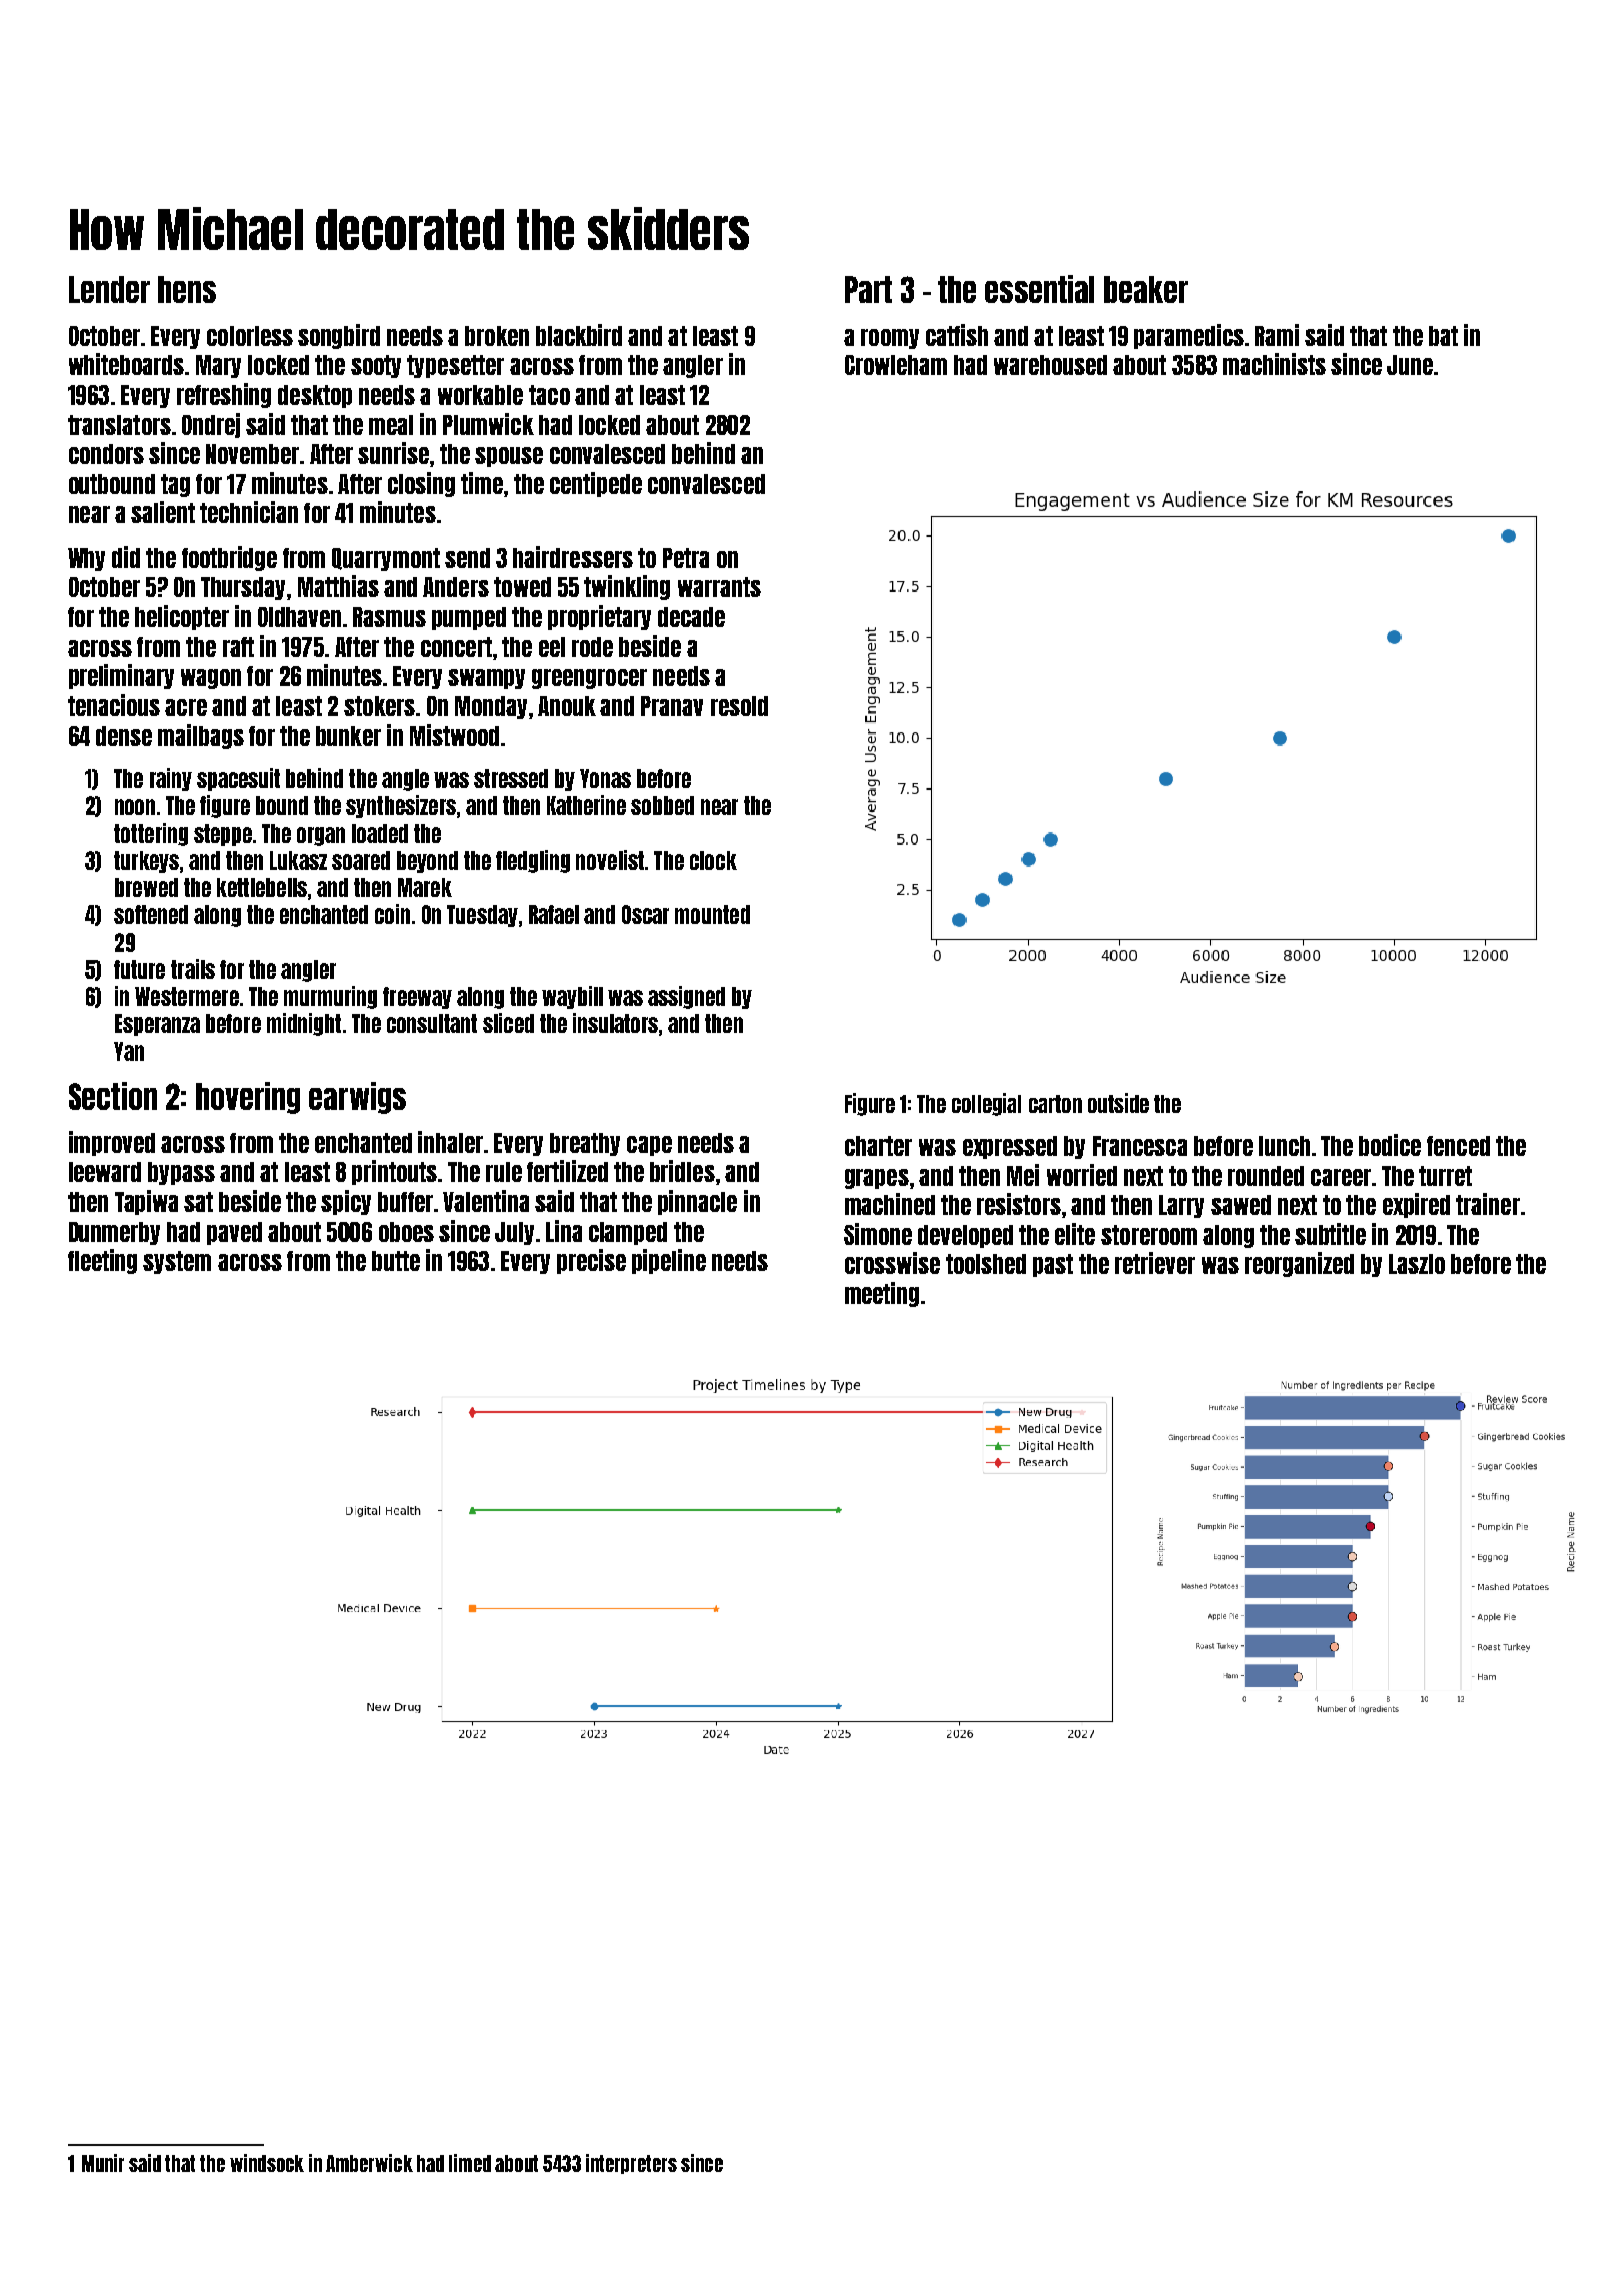 Image resolution: width=1620 pixels, height=2292 pixels. I want to click on trainer, so click(1488, 1204).
